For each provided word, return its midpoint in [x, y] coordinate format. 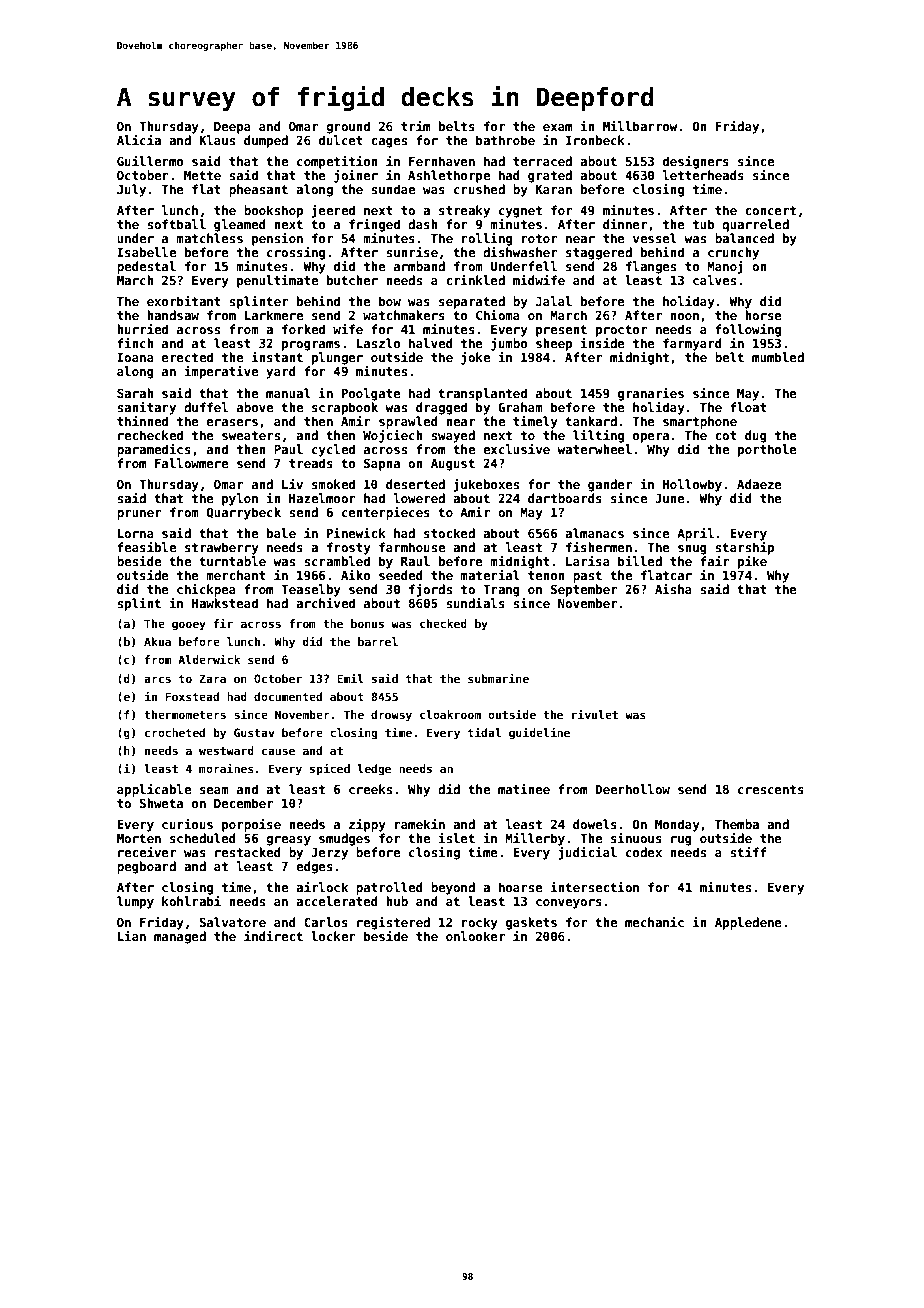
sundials [475, 603]
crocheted [175, 732]
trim [415, 126]
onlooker [475, 936]
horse [763, 315]
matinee [524, 789]
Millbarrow [640, 126]
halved [431, 343]
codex [644, 852]
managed [180, 937]
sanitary [146, 408]
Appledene [748, 923]
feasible [146, 547]
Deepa [232, 128]
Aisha [673, 589]
